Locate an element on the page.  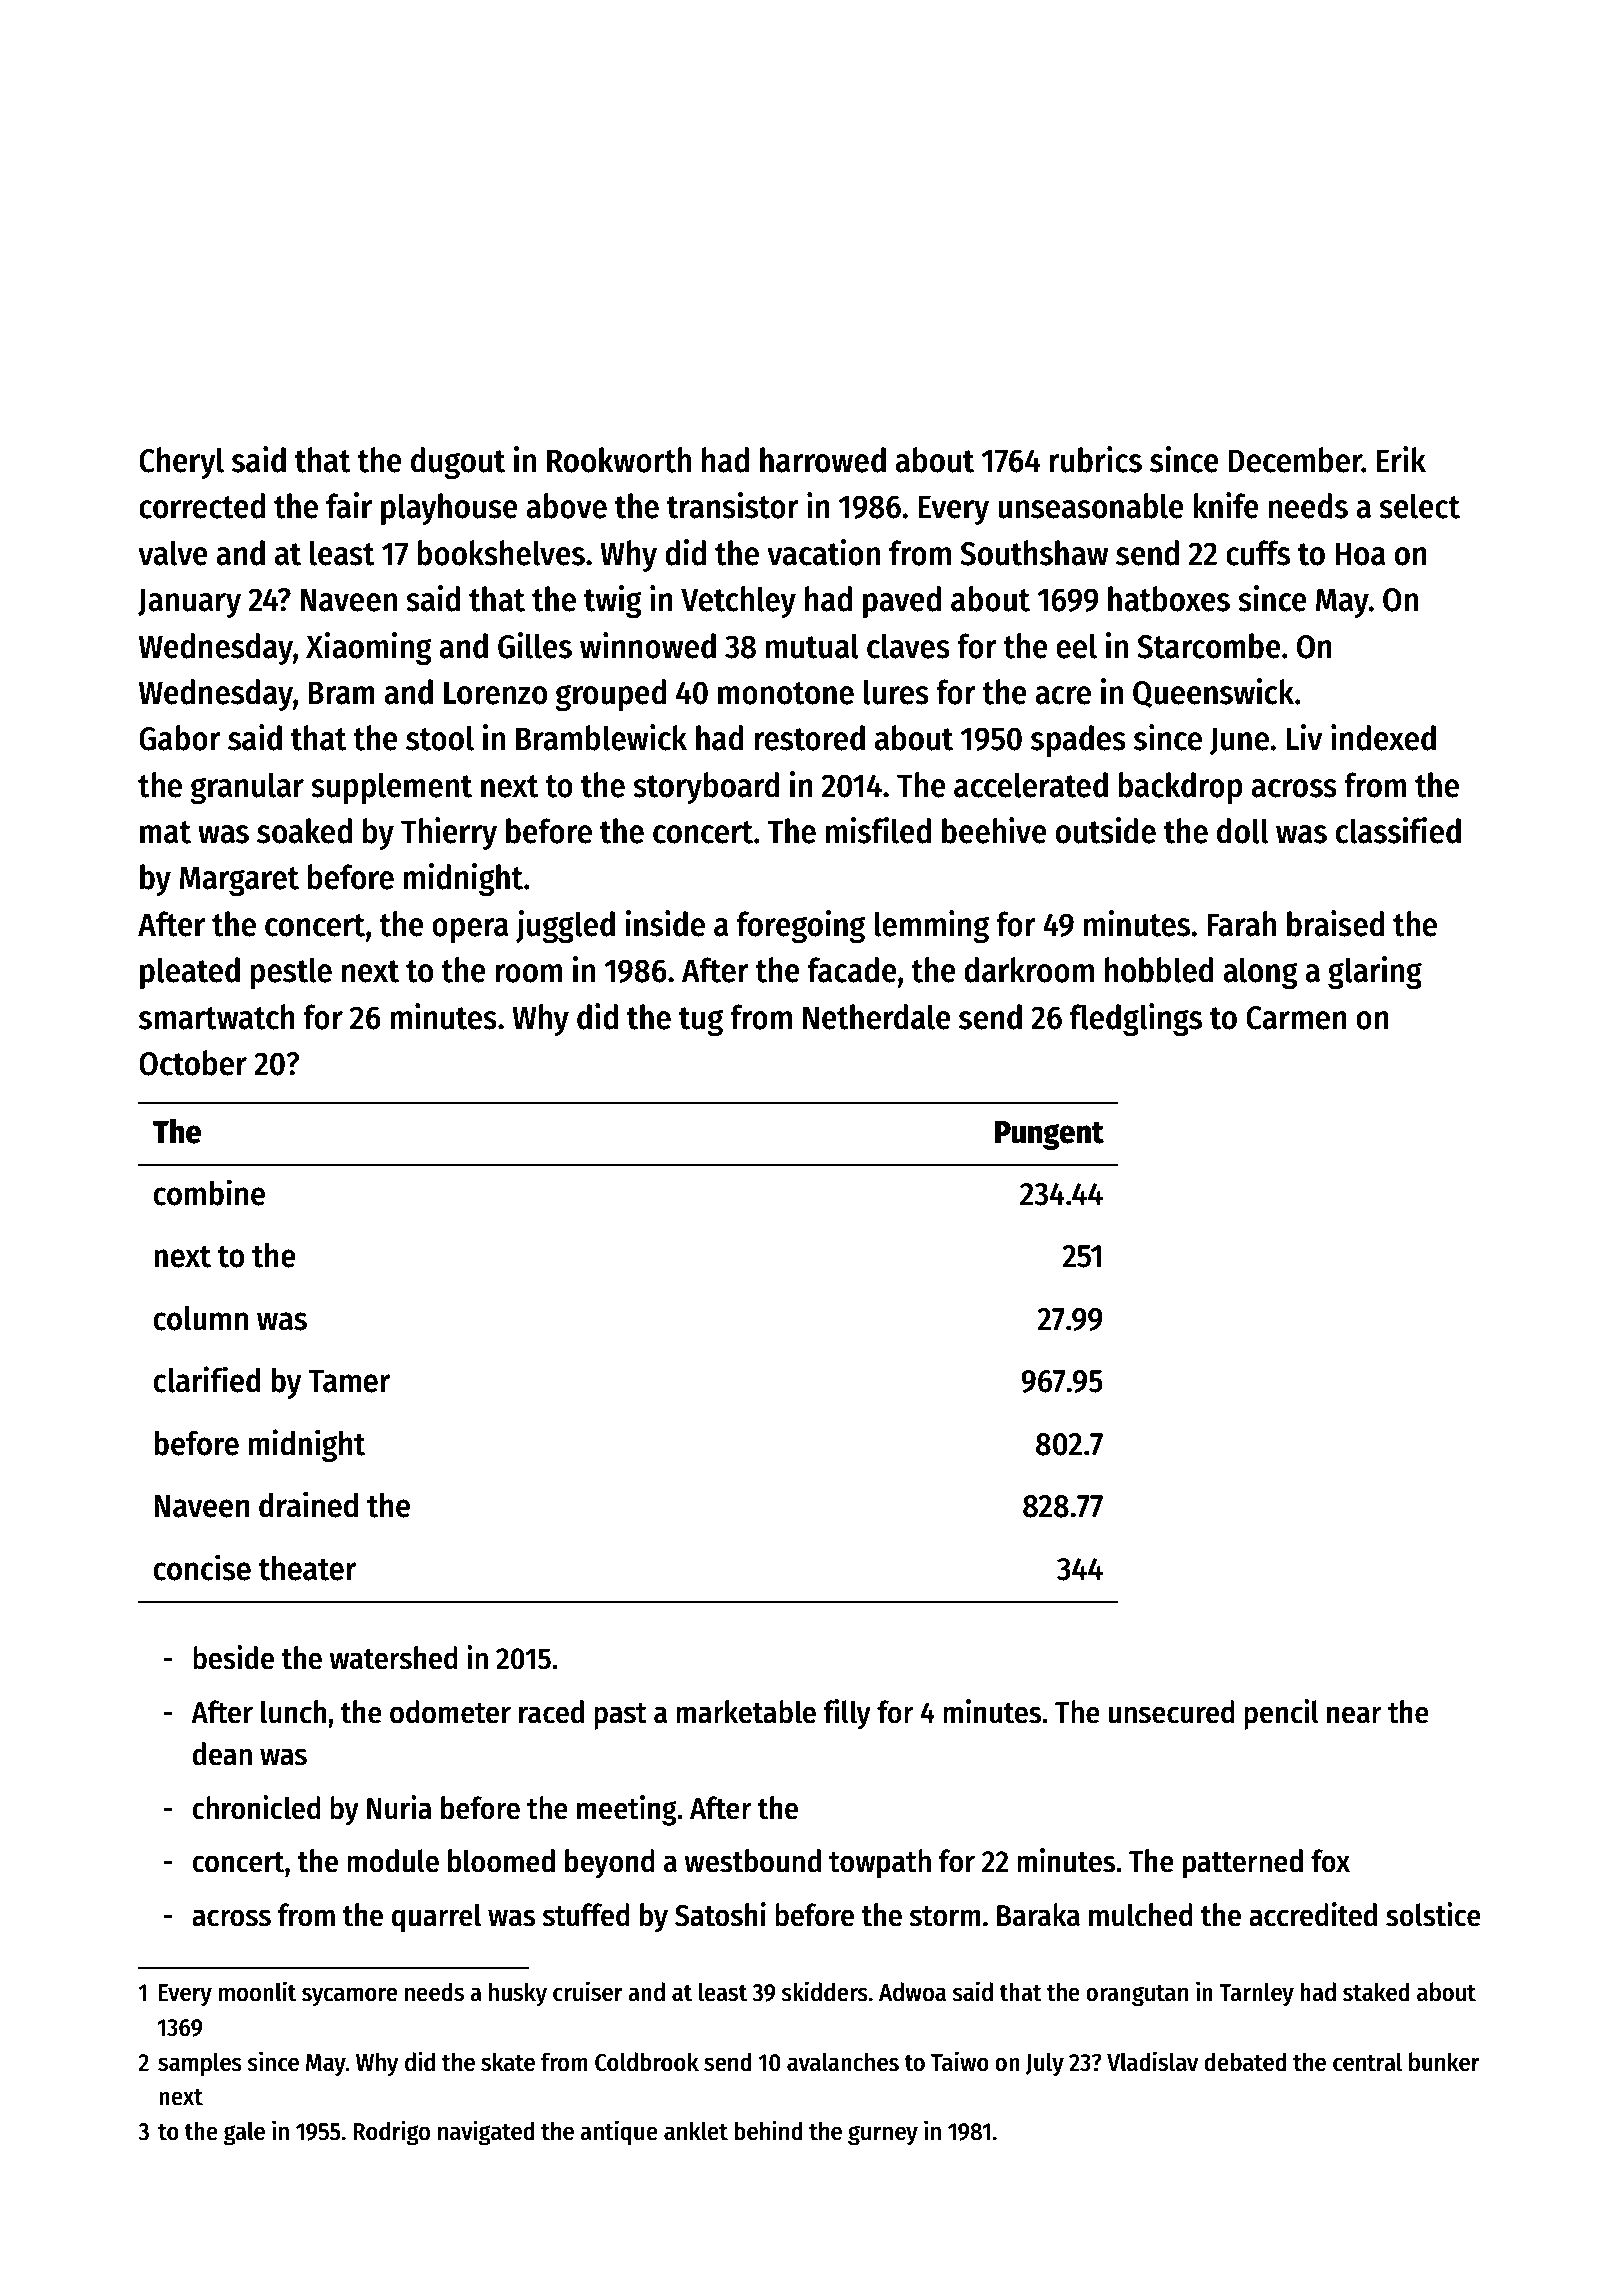
vacation is located at coordinates (823, 552).
